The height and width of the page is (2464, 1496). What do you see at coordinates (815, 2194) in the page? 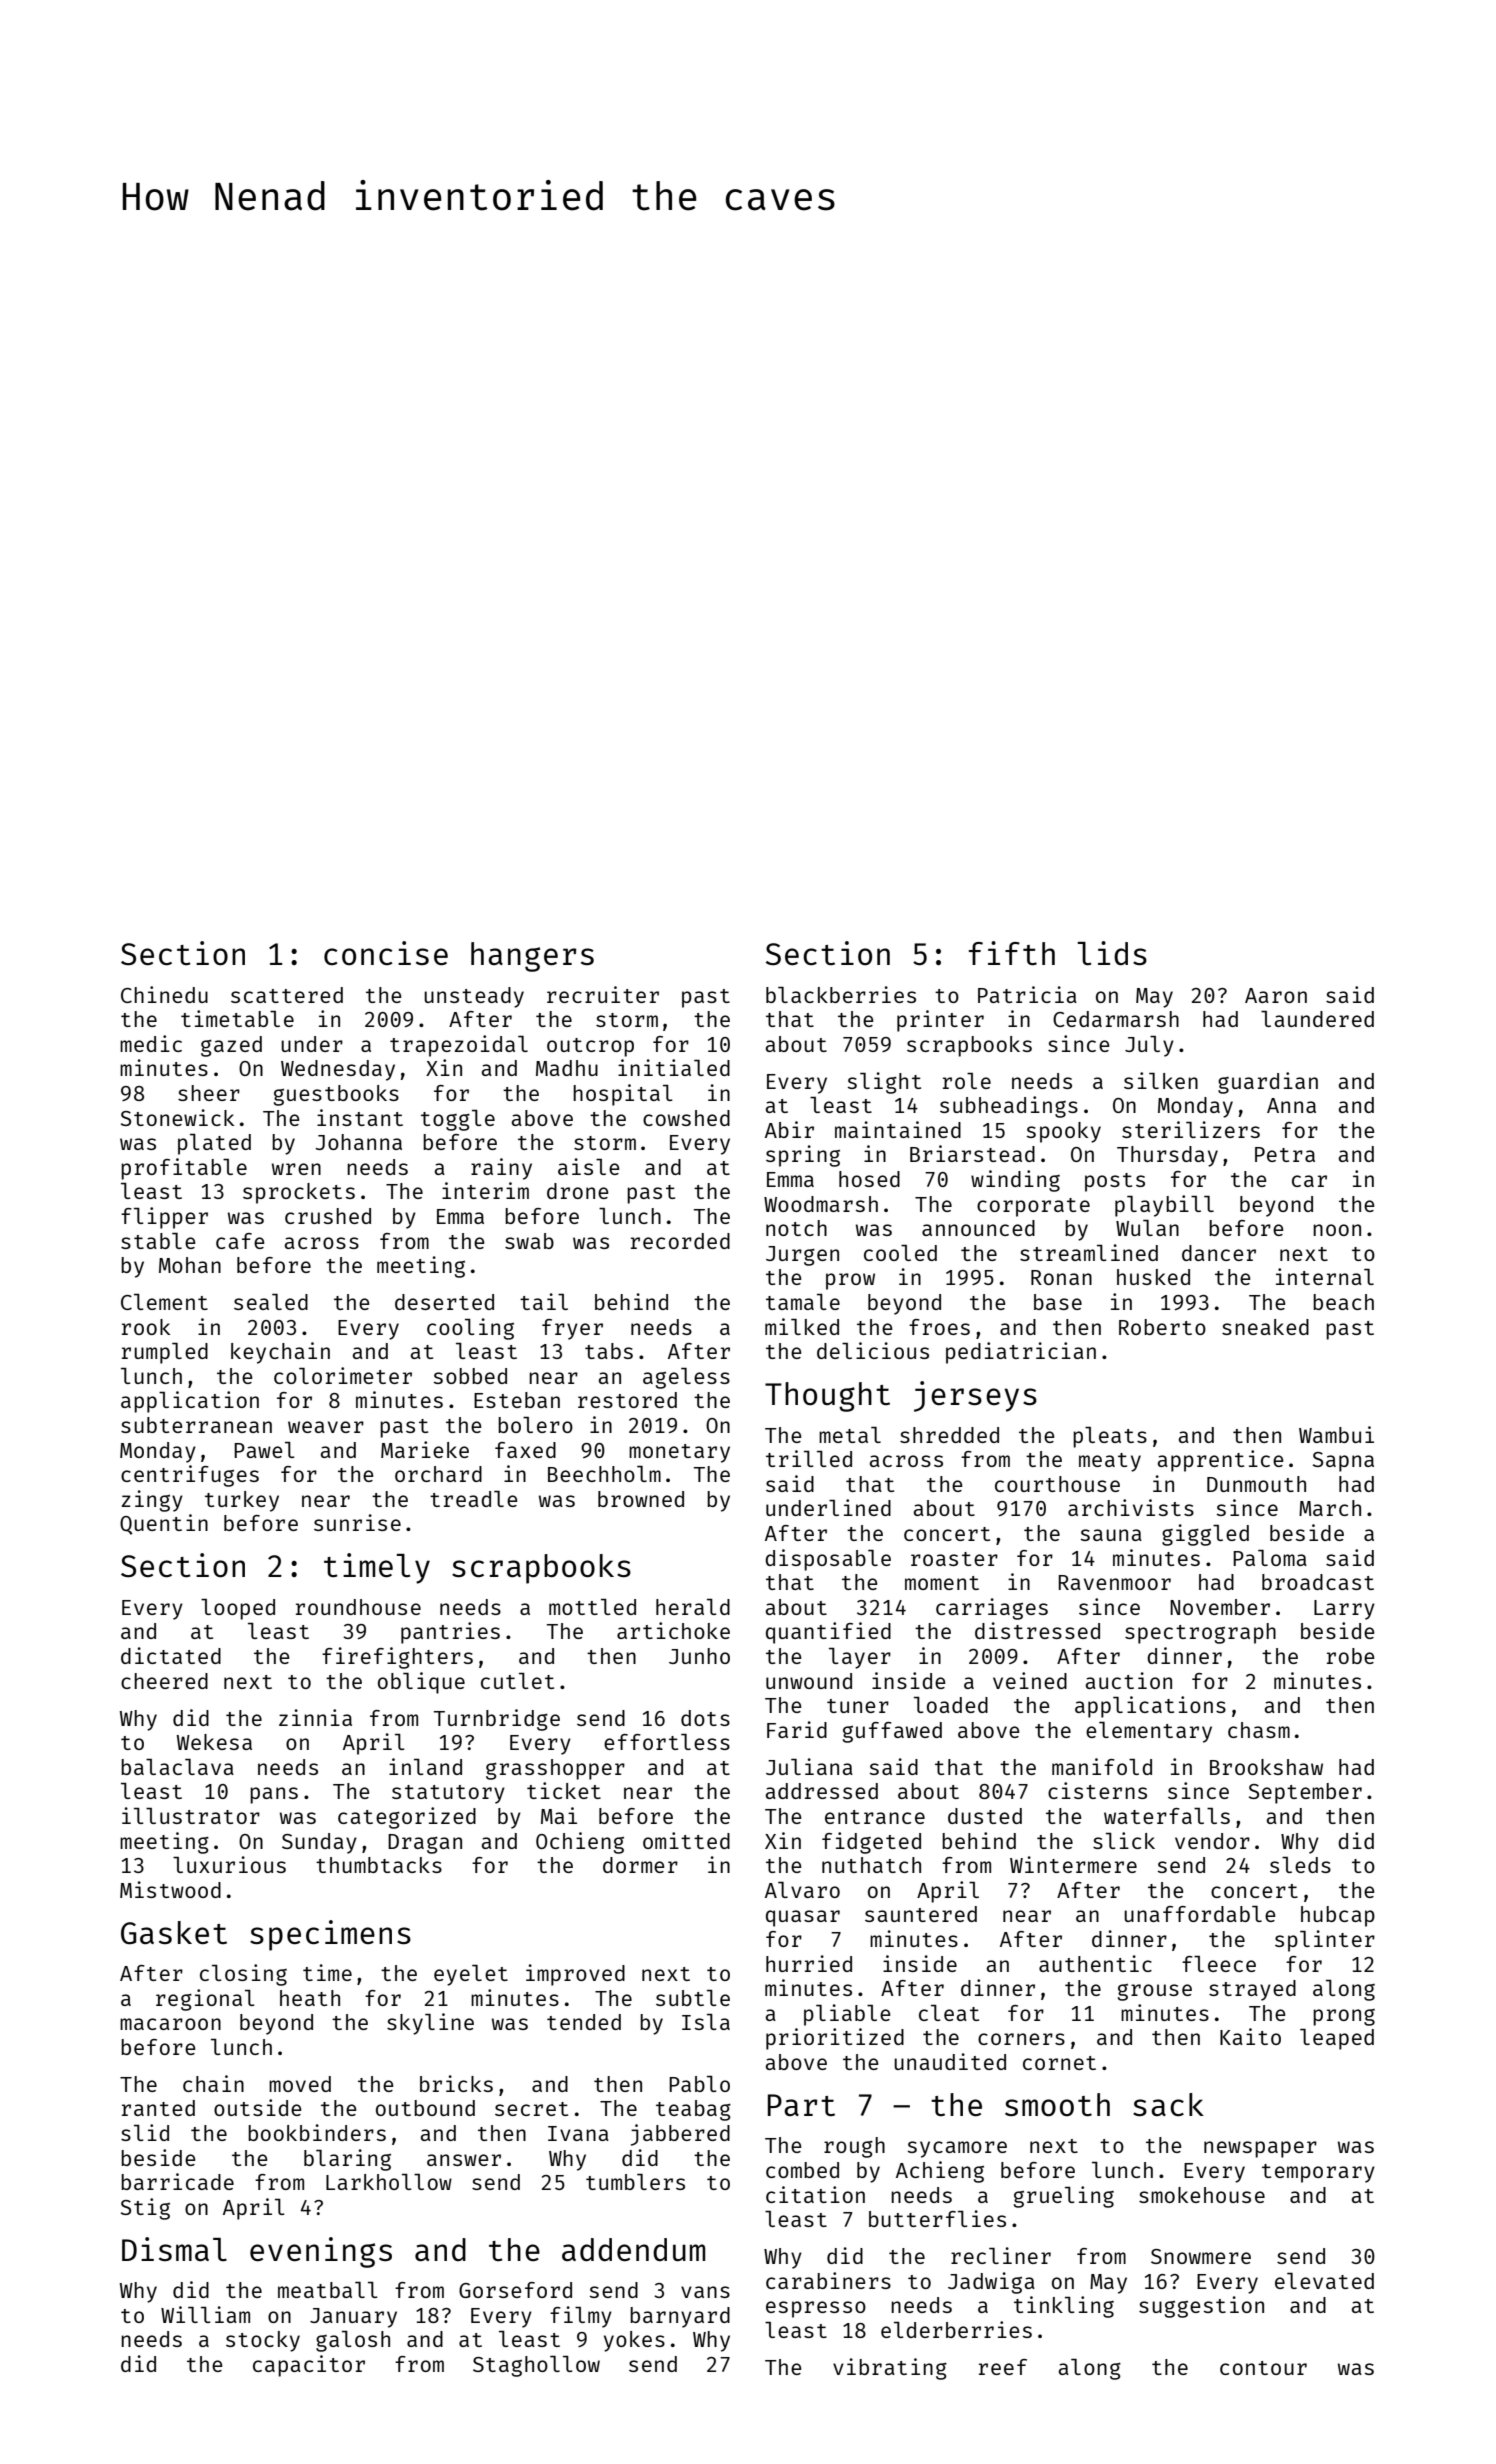
I see `citation` at bounding box center [815, 2194].
